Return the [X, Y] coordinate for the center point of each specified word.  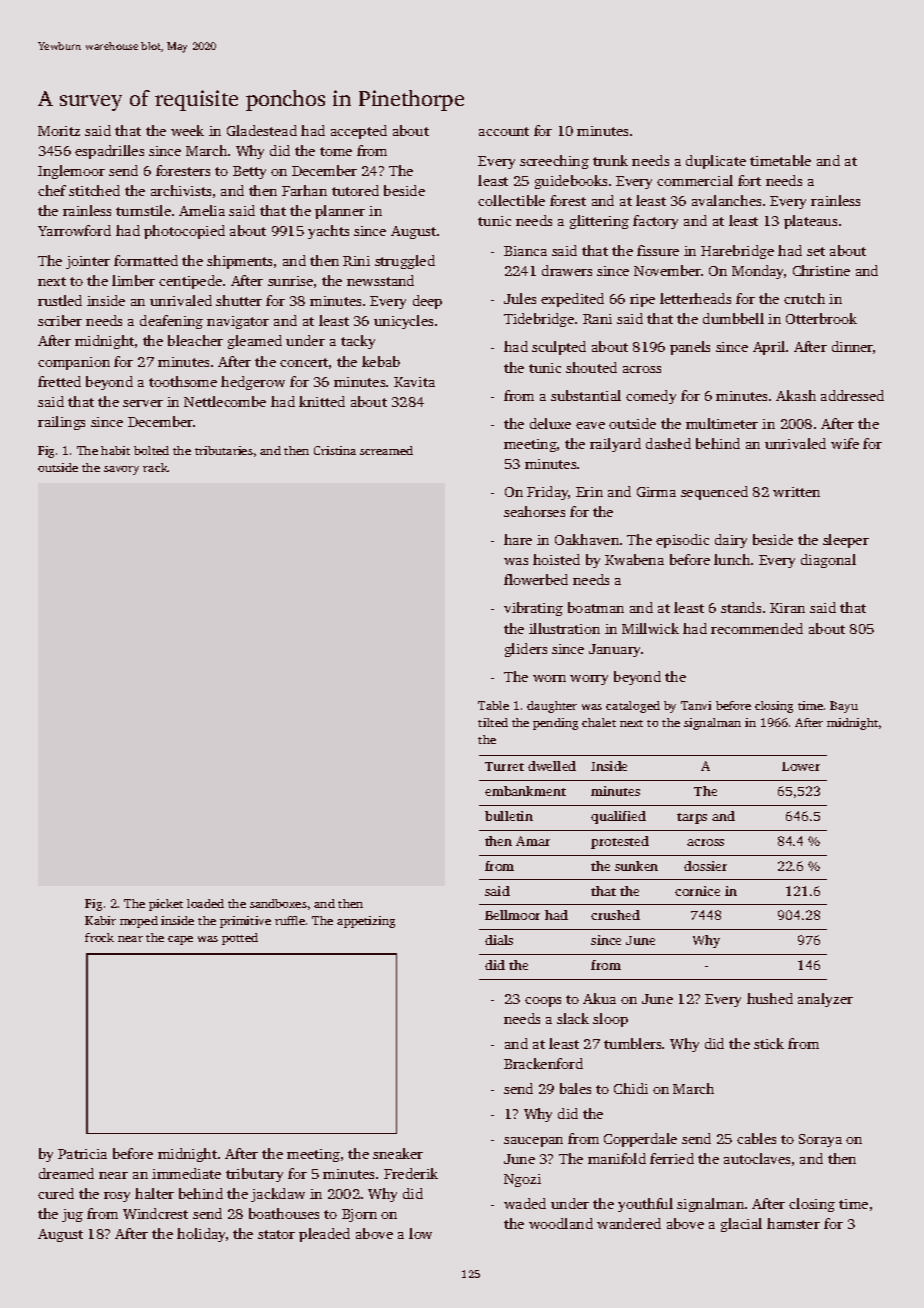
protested [620, 842]
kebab [381, 361]
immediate [186, 1173]
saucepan [533, 1142]
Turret [504, 766]
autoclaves [757, 1158]
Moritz [59, 131]
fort [749, 180]
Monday [757, 272]
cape [180, 940]
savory [121, 470]
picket [166, 905]
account [504, 131]
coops [543, 1002]
